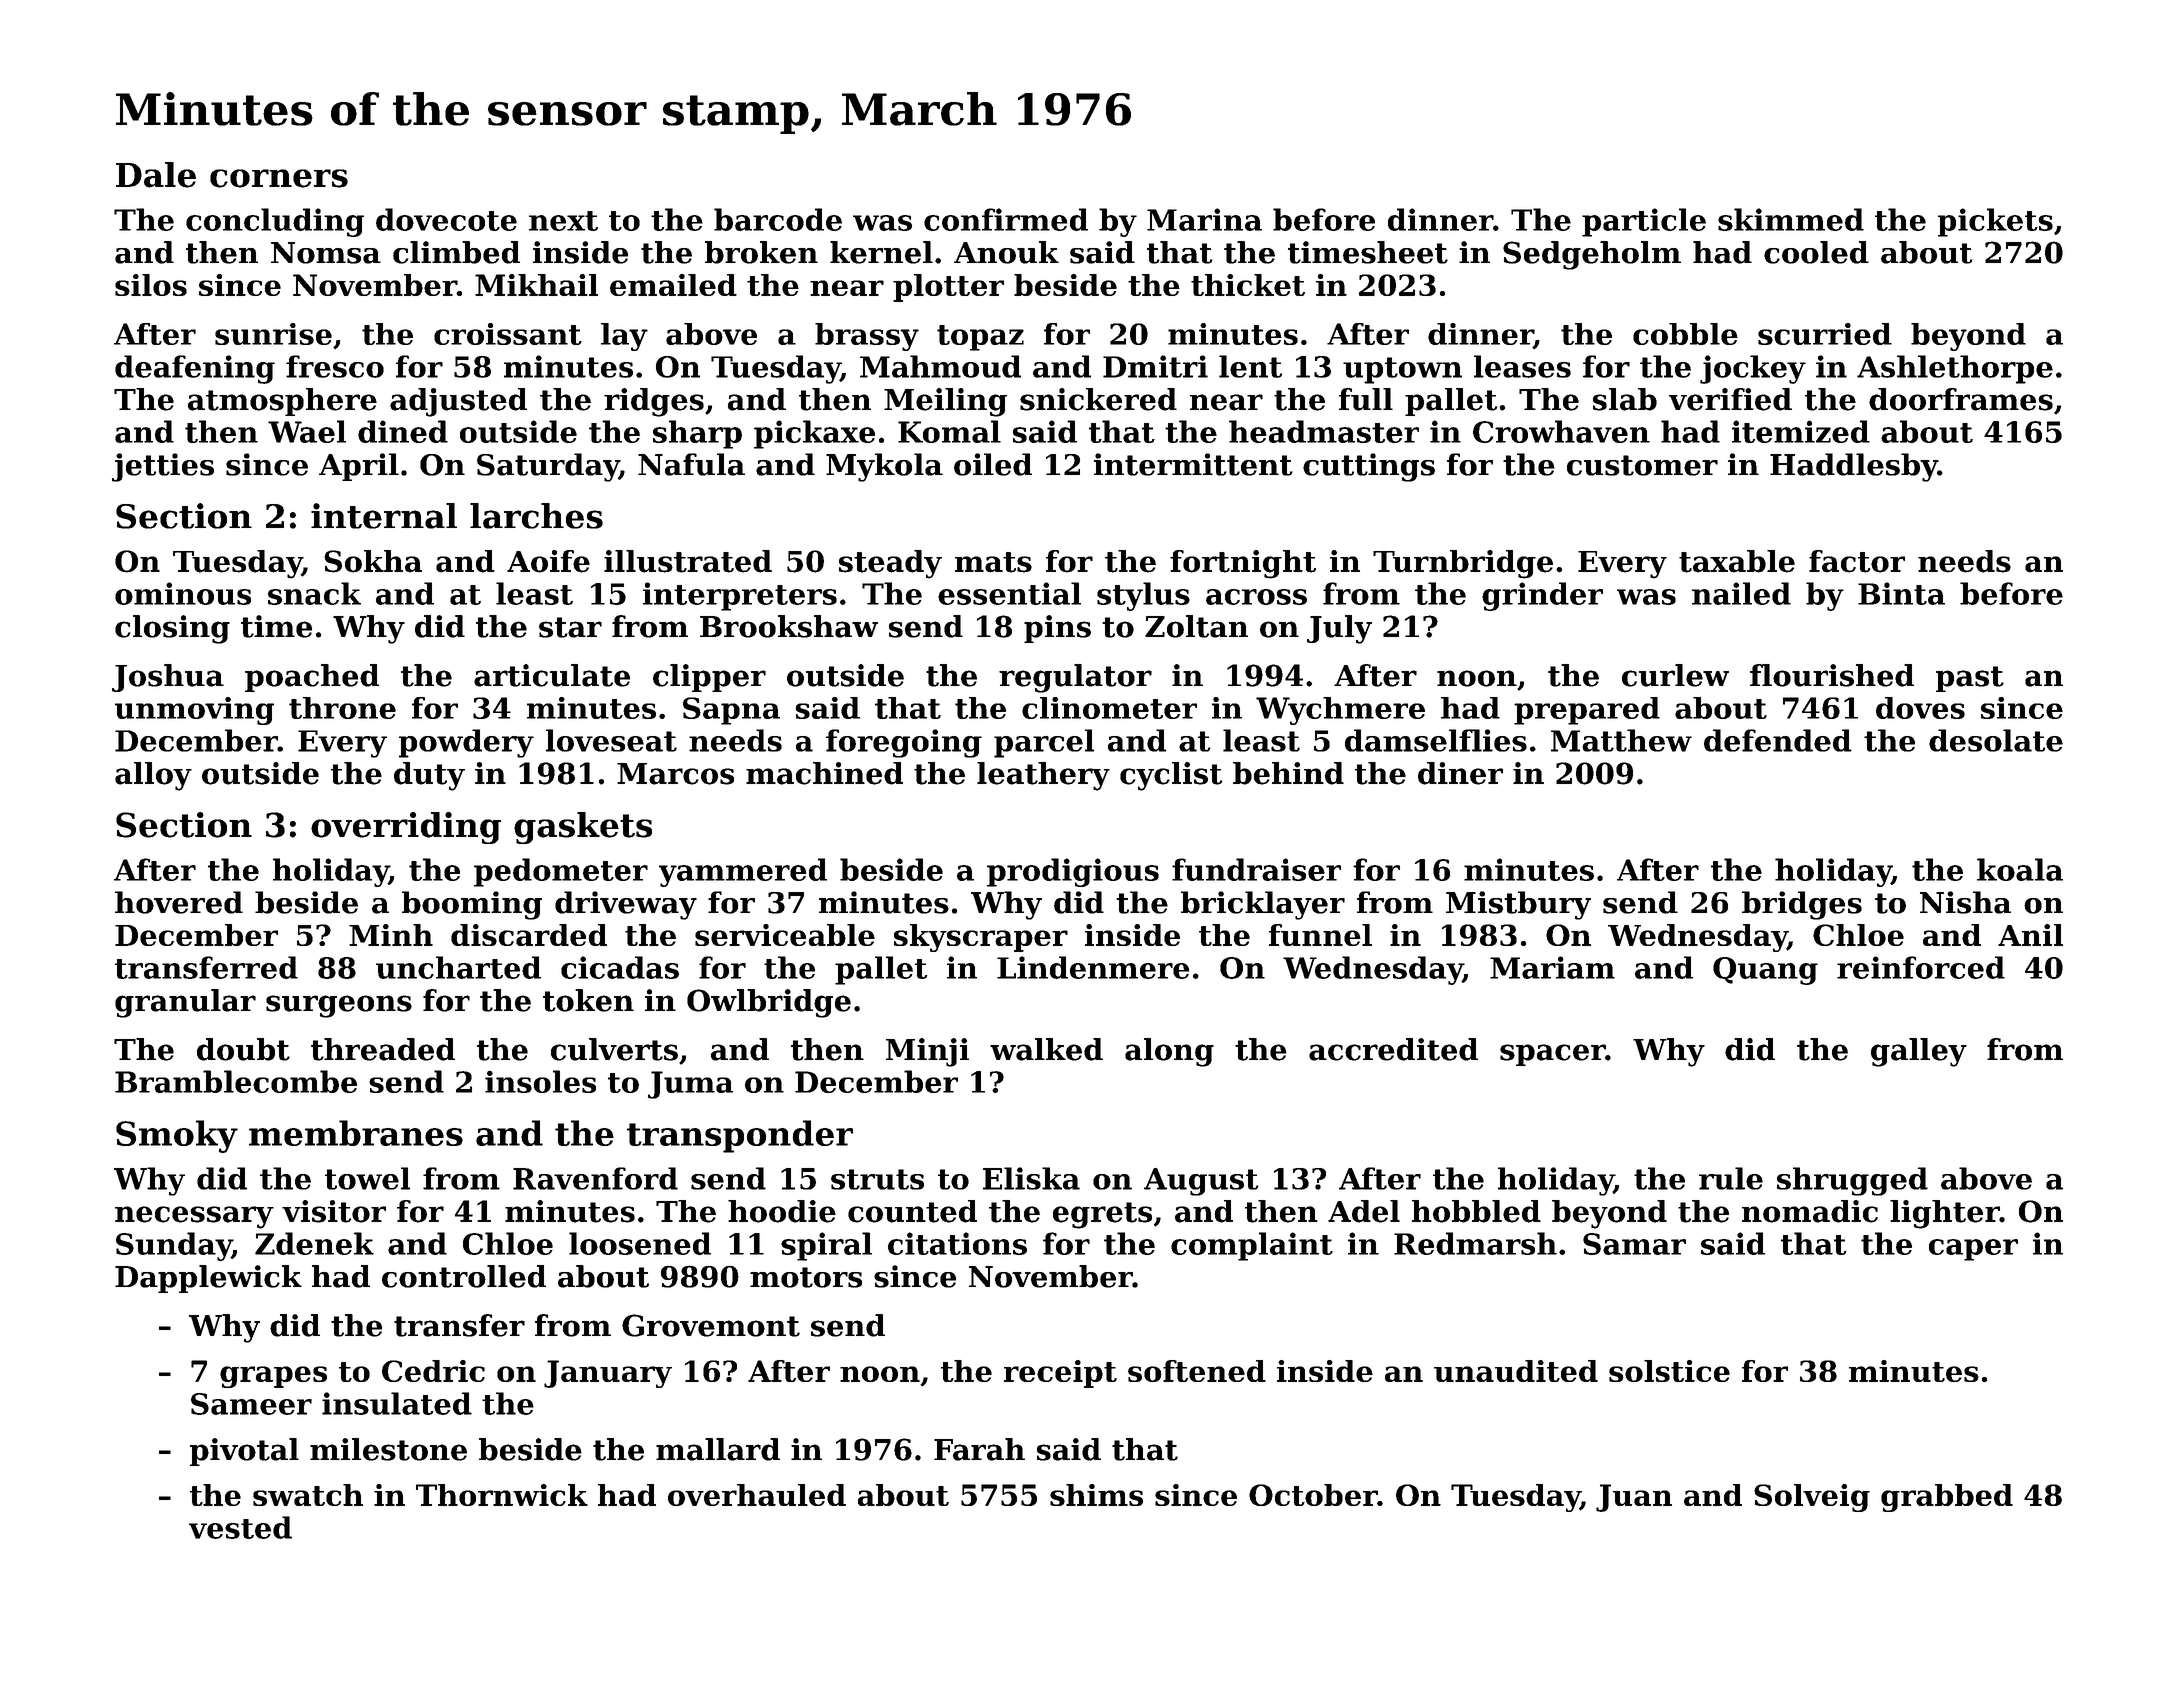 This screenshot has height=1683, width=2178. I want to click on grapes, so click(273, 1377).
